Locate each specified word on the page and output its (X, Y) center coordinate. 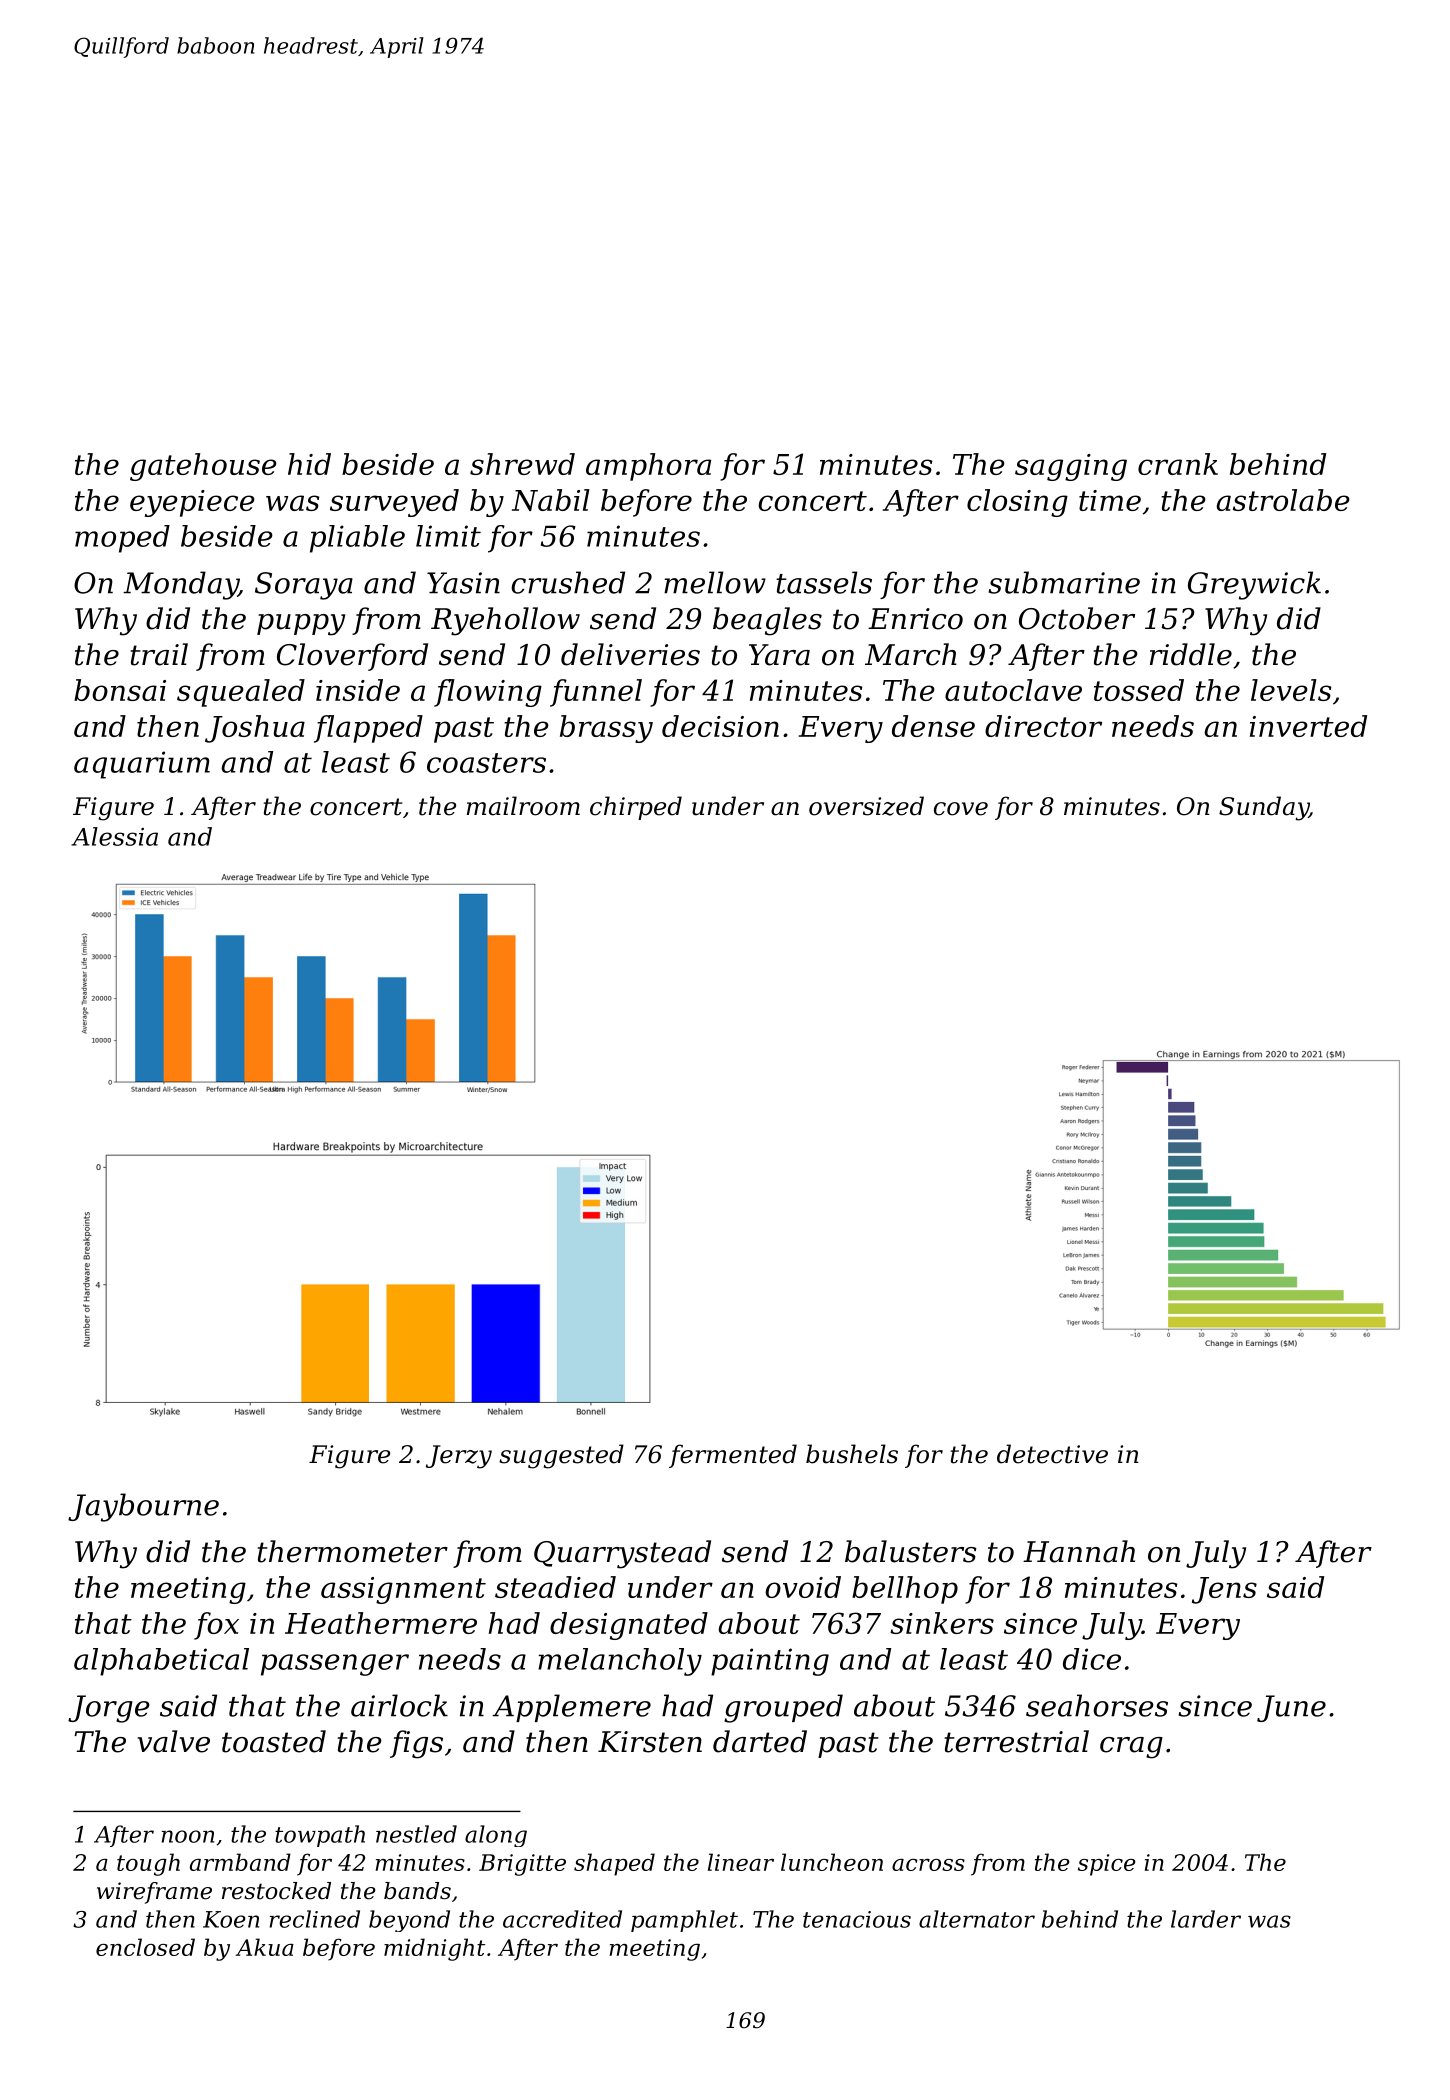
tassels (824, 582)
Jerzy (459, 1457)
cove (961, 809)
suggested (561, 1456)
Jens (1224, 1590)
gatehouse (203, 467)
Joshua (255, 729)
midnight (434, 1949)
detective (1052, 1454)
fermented (733, 1456)
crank (1178, 464)
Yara (779, 655)
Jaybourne (143, 1507)
